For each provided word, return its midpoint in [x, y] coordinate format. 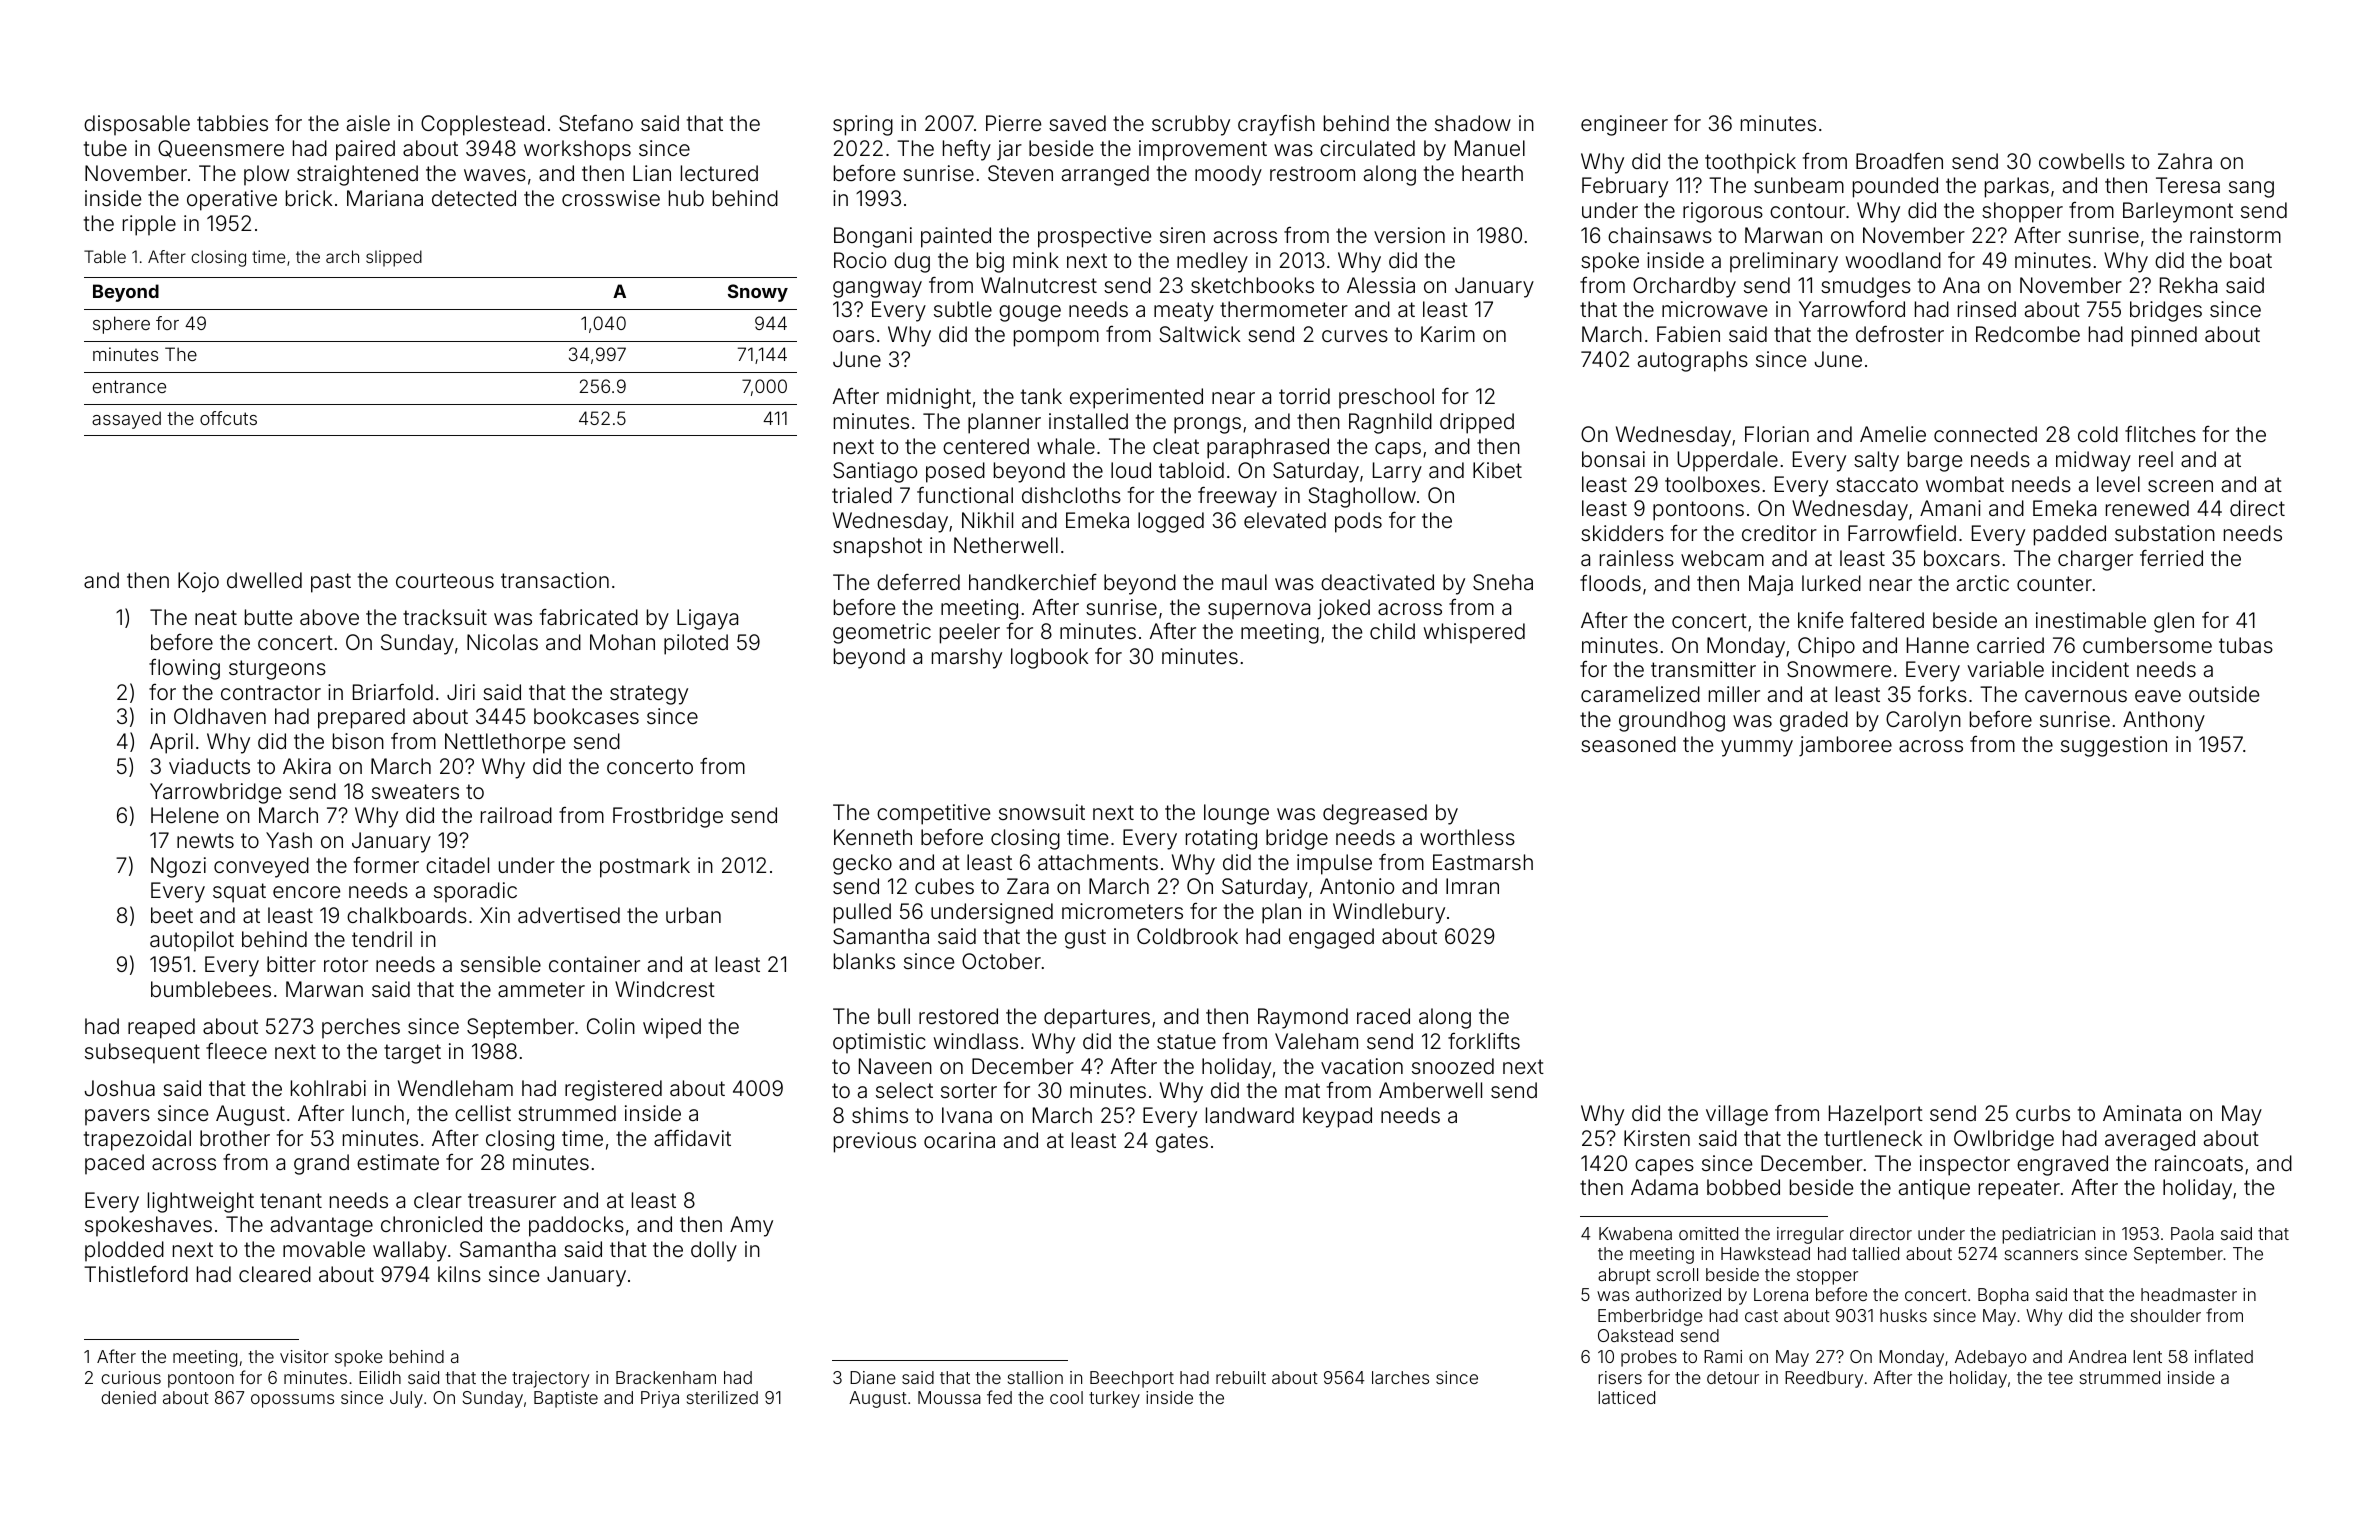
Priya [660, 1399]
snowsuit [1042, 812]
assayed [126, 420]
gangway [877, 289]
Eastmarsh [1483, 862]
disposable [137, 125]
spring [863, 125]
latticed [1626, 1397]
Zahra [2185, 161]
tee [2060, 1378]
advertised [569, 915]
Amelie [1893, 434]
